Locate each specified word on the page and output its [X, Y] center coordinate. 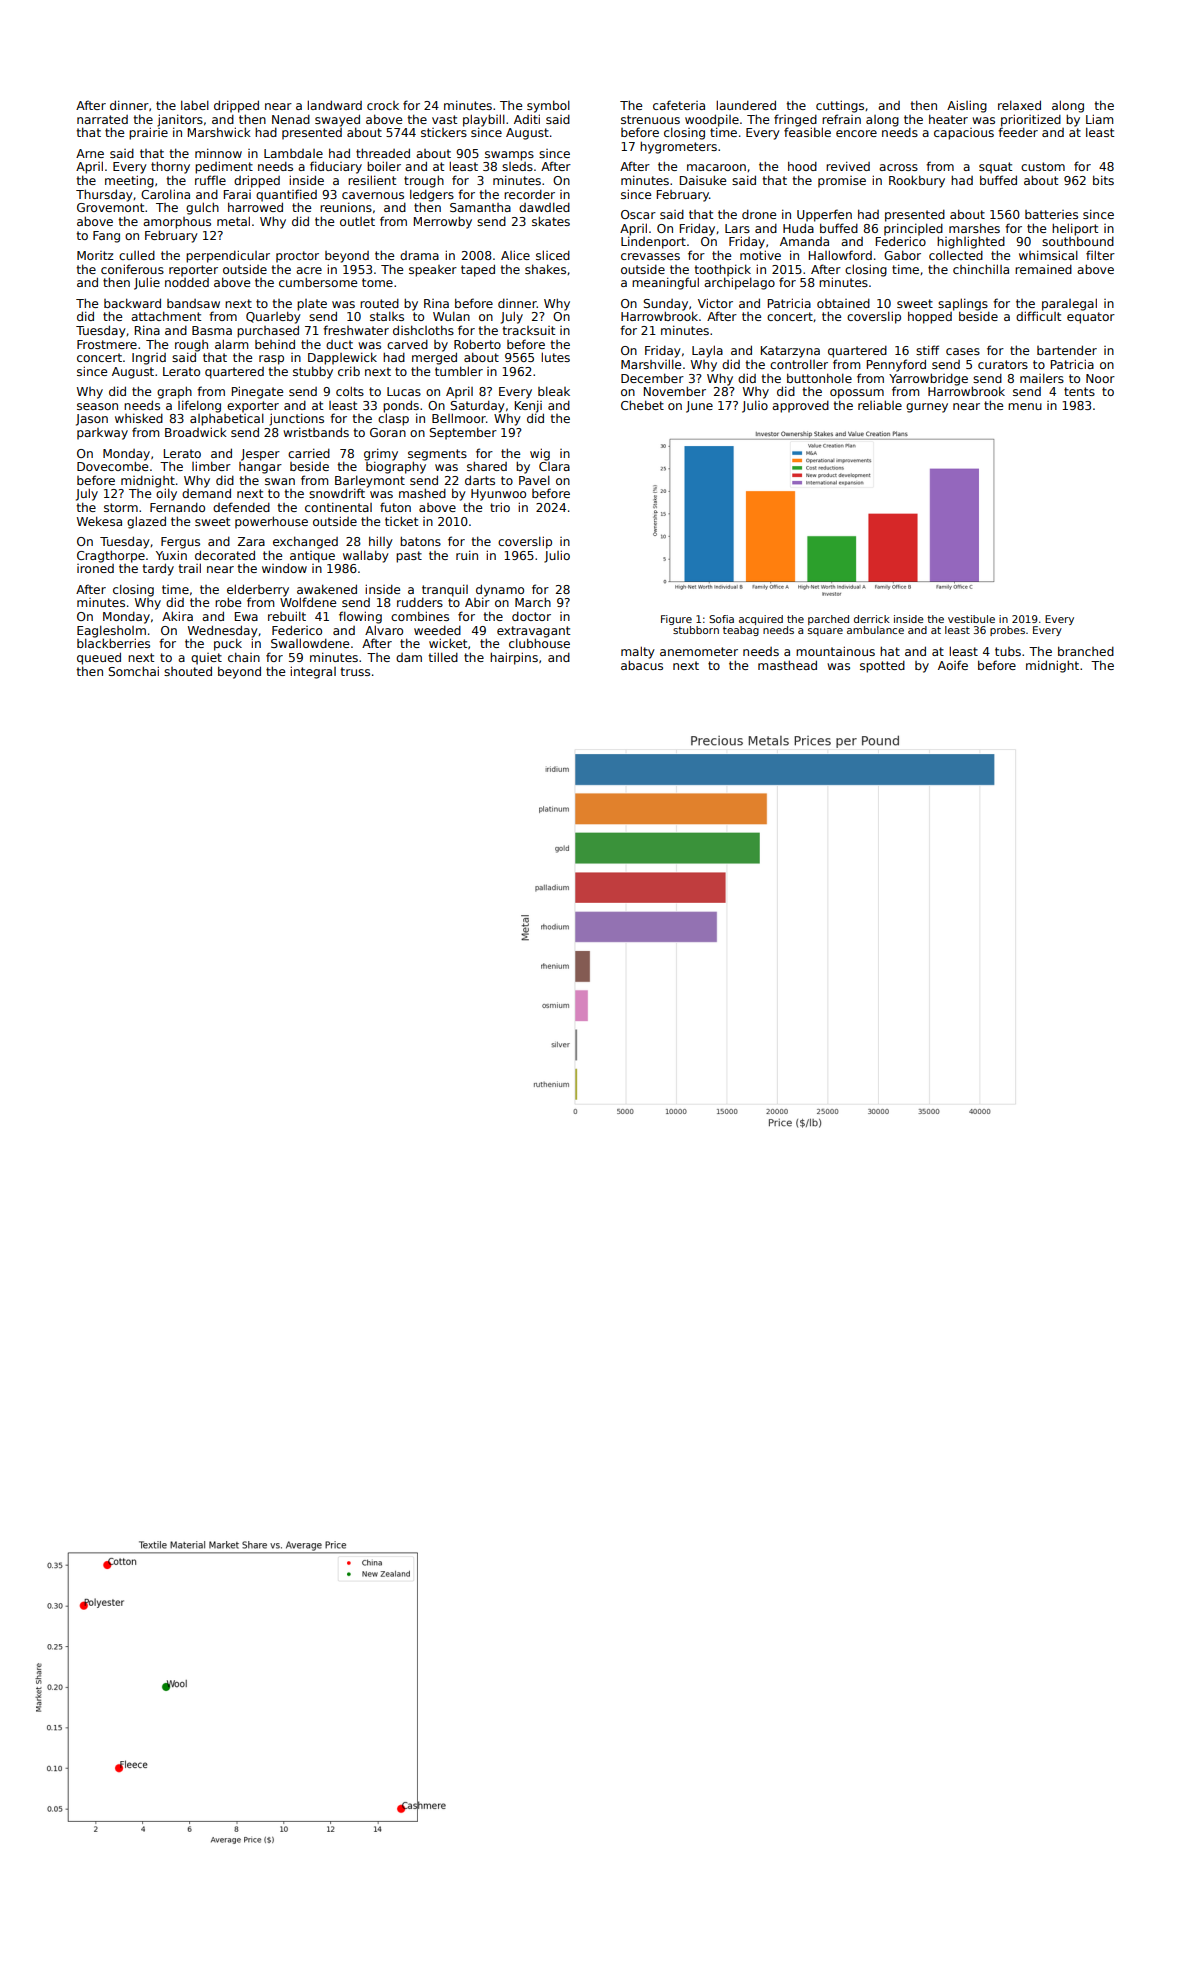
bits [1103, 180]
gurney [927, 408]
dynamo [500, 590]
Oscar [638, 214]
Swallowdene [310, 643]
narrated [102, 119]
